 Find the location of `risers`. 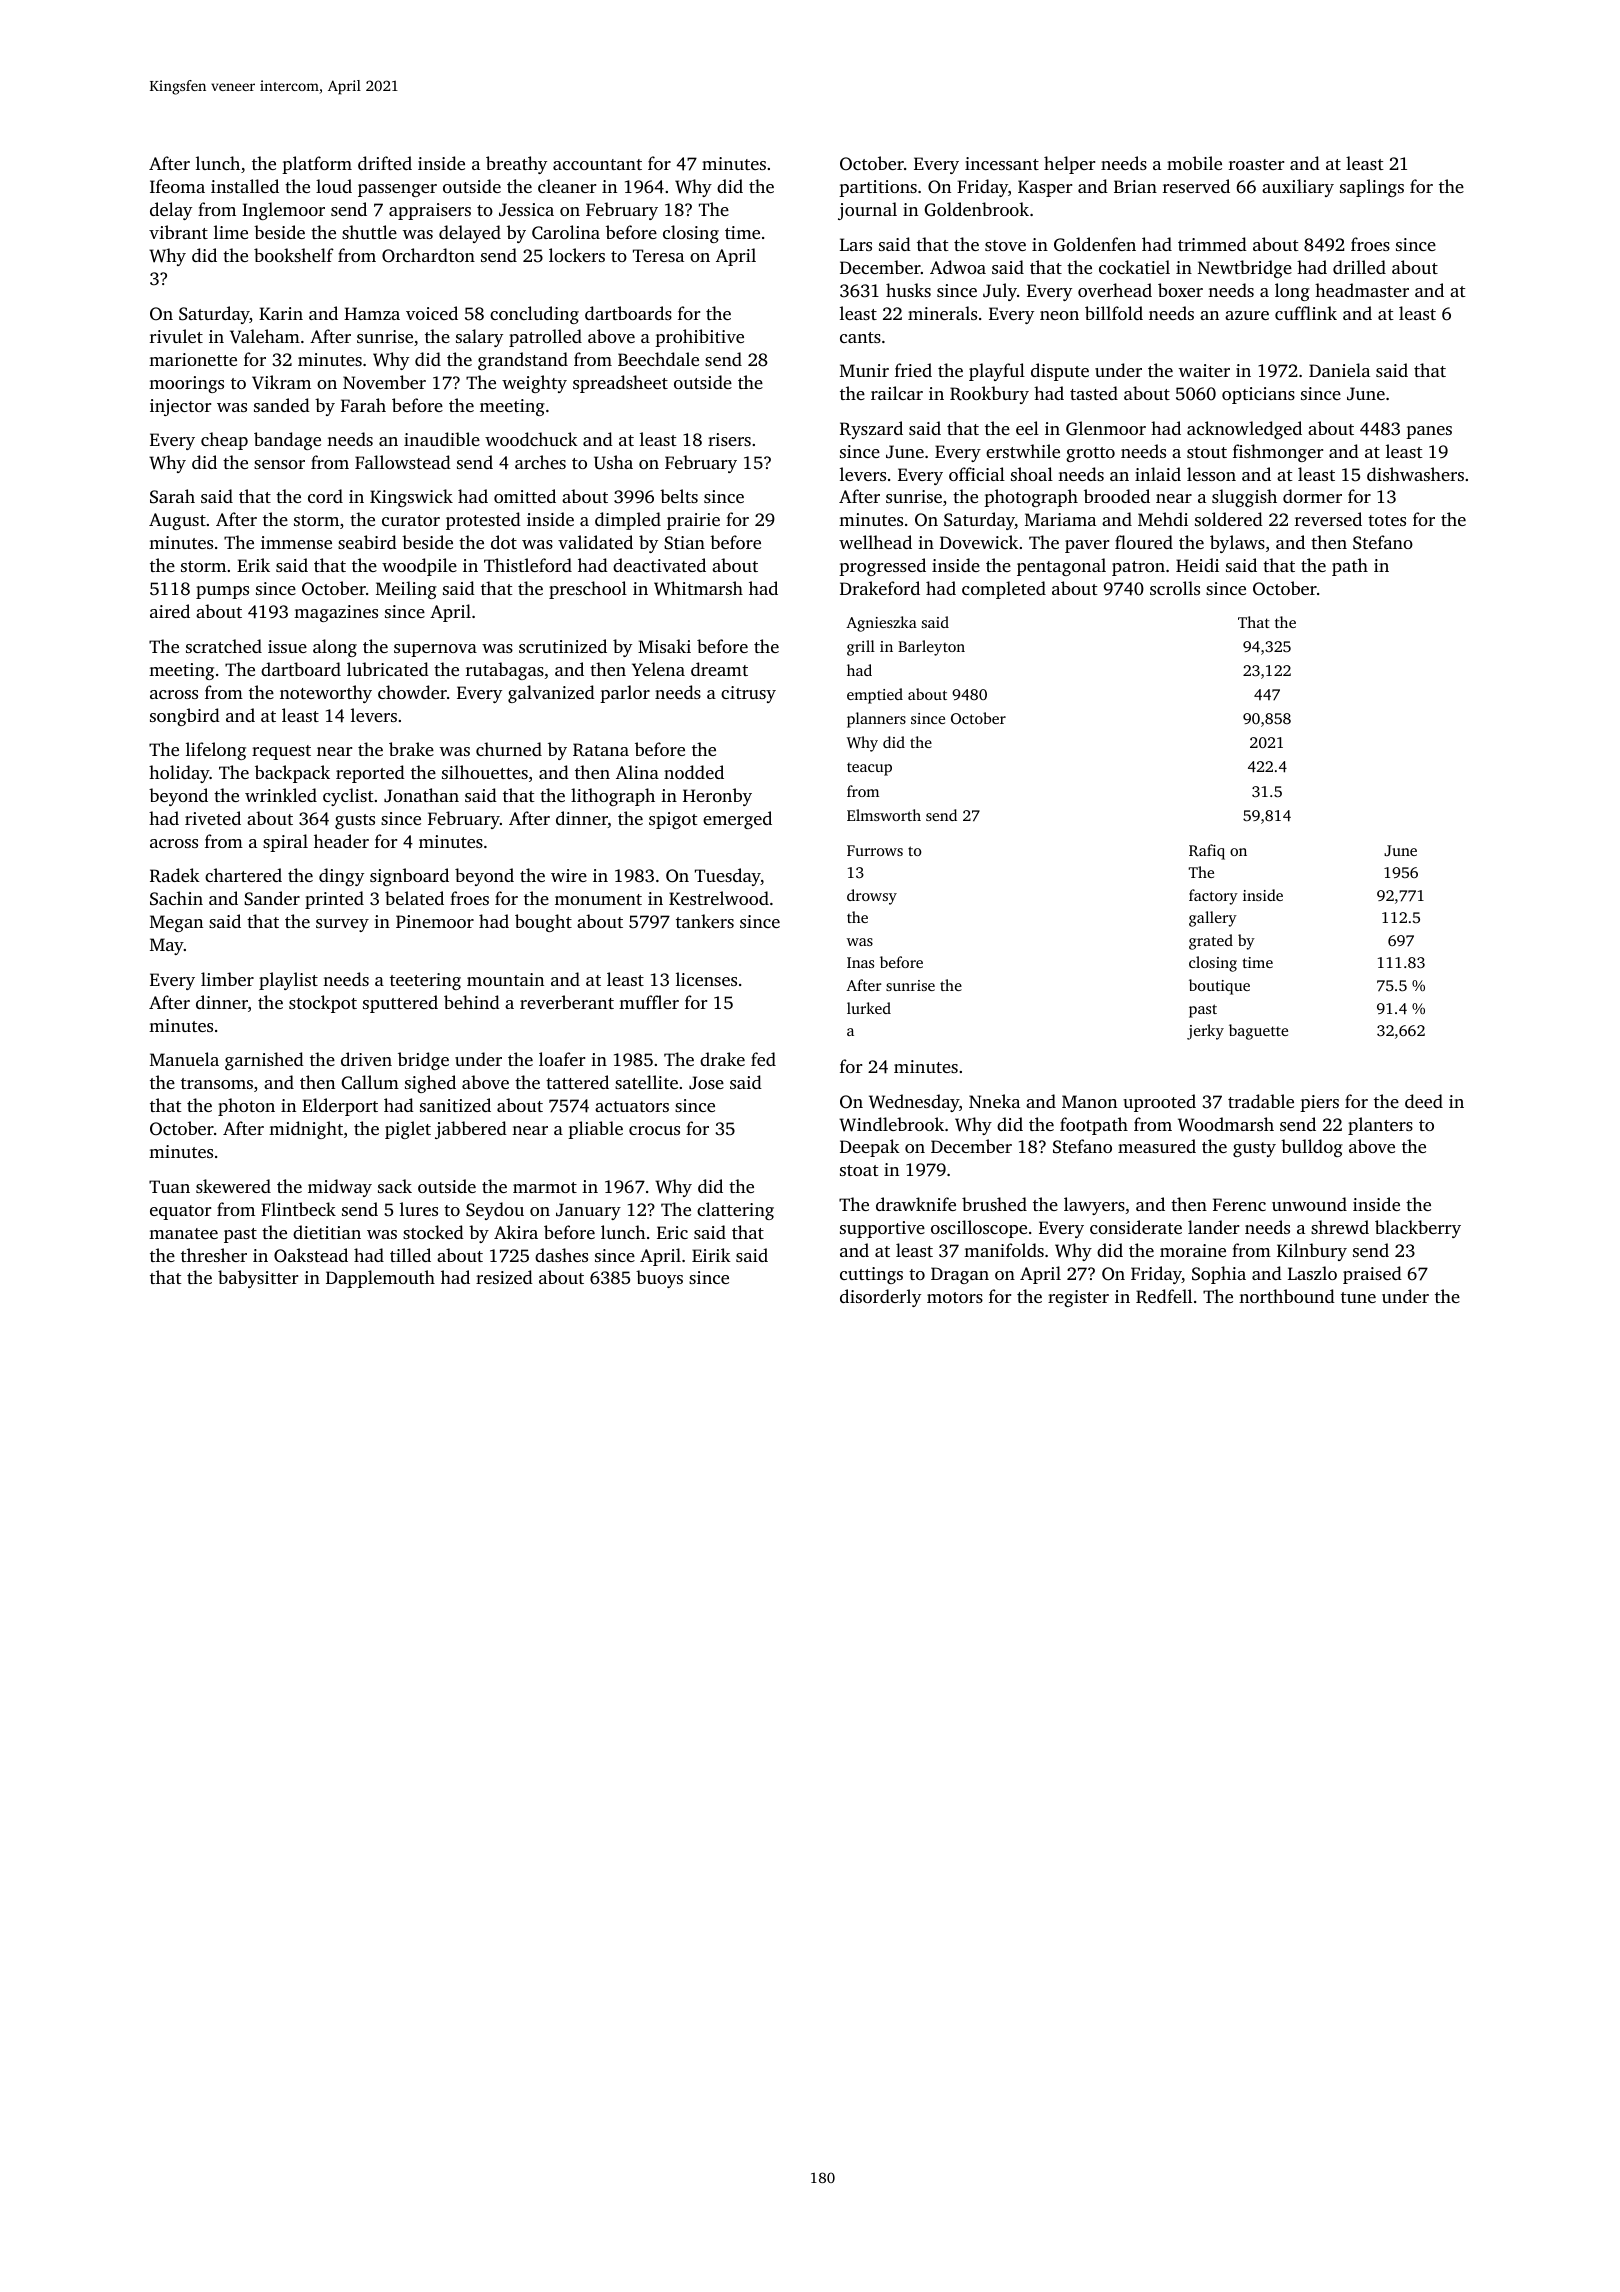

risers is located at coordinates (729, 439).
